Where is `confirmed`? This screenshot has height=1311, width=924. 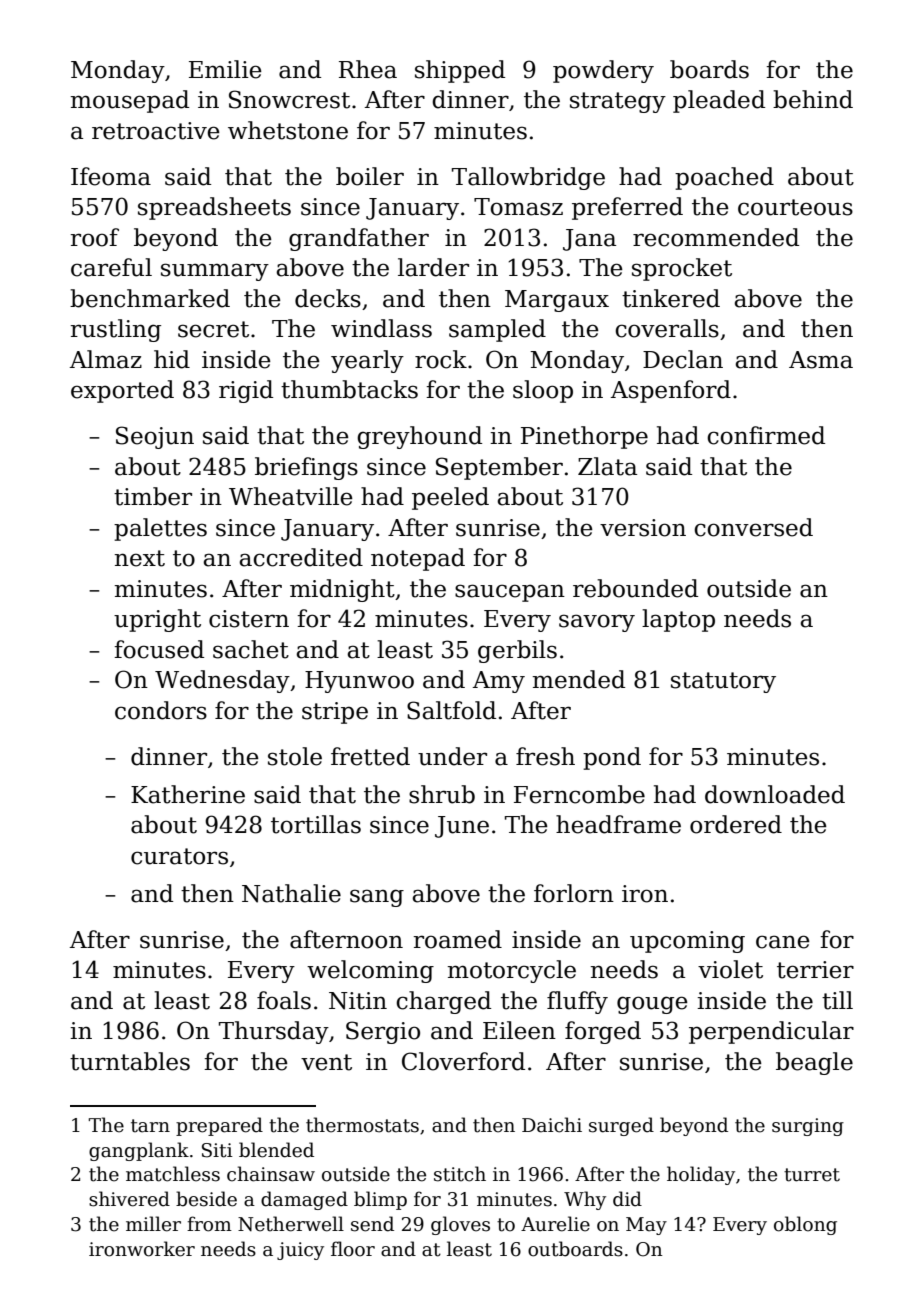
confirmed is located at coordinates (766, 435).
